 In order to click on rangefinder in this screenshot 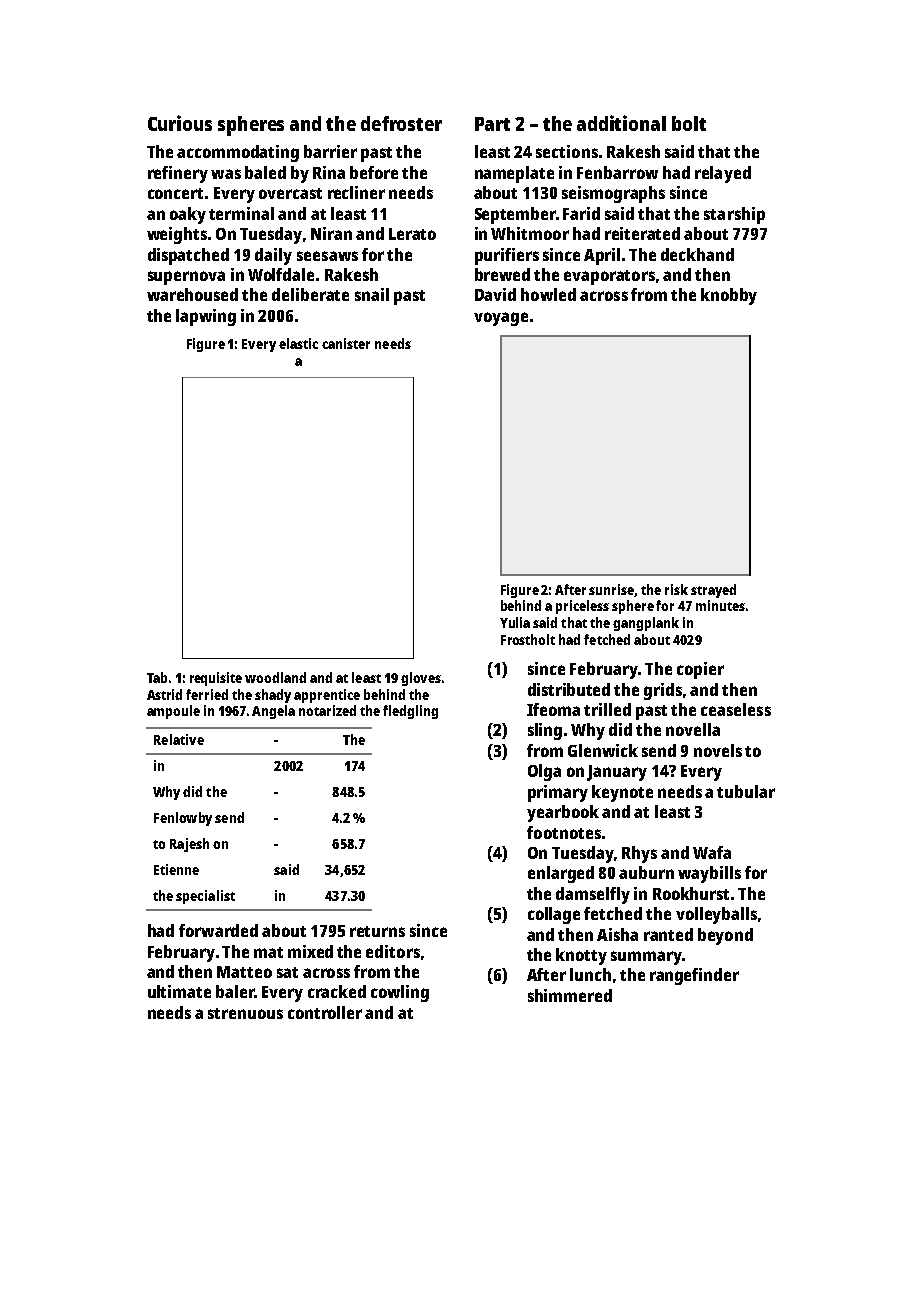, I will do `click(694, 976)`.
